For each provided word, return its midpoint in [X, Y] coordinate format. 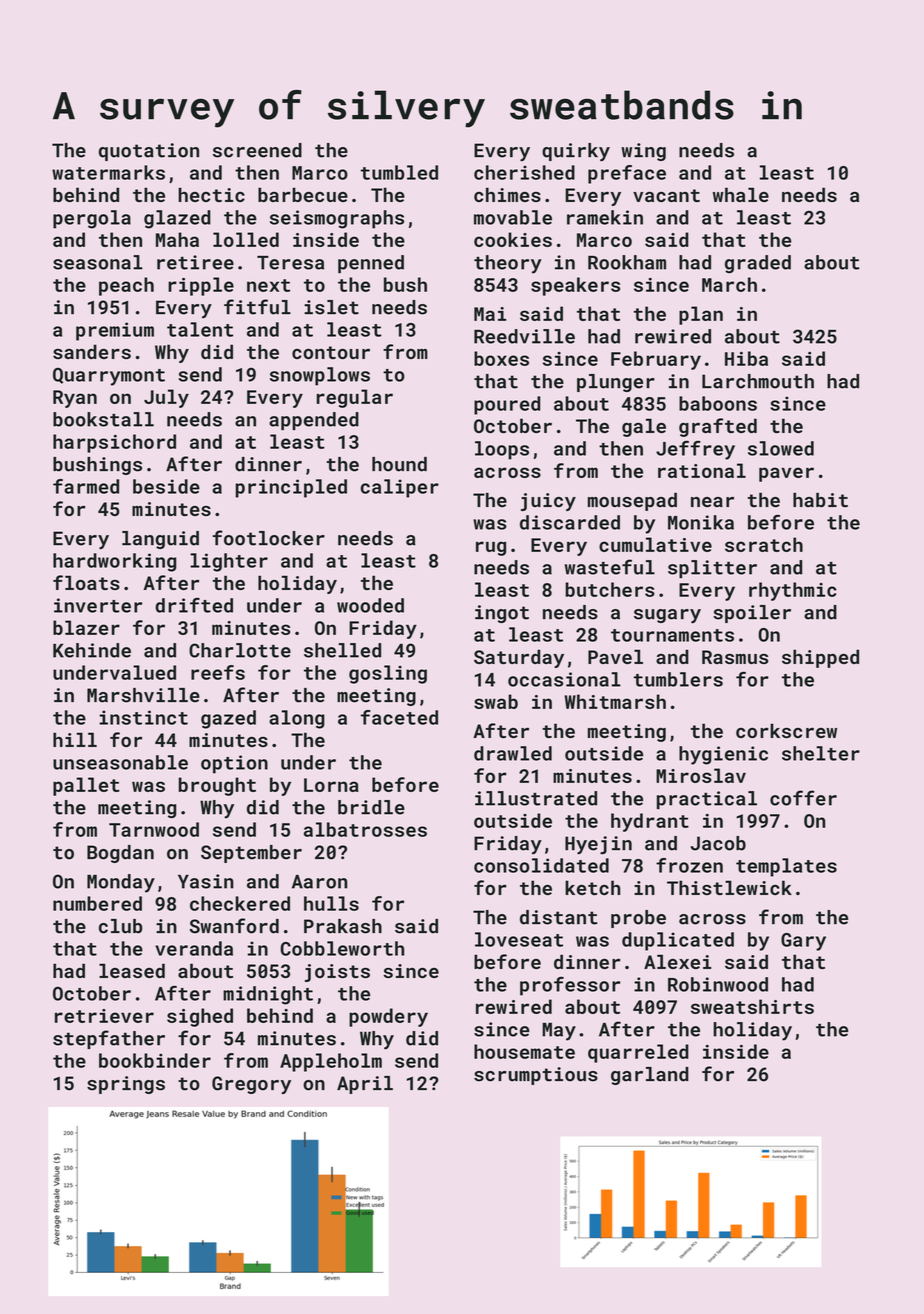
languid [160, 540]
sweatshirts [752, 1006]
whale [741, 194]
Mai [490, 314]
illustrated [536, 798]
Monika [701, 522]
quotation [149, 152]
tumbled [399, 172]
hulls [331, 903]
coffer [803, 798]
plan [701, 315]
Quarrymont [109, 377]
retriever [104, 1016]
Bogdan [120, 854]
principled [291, 488]
